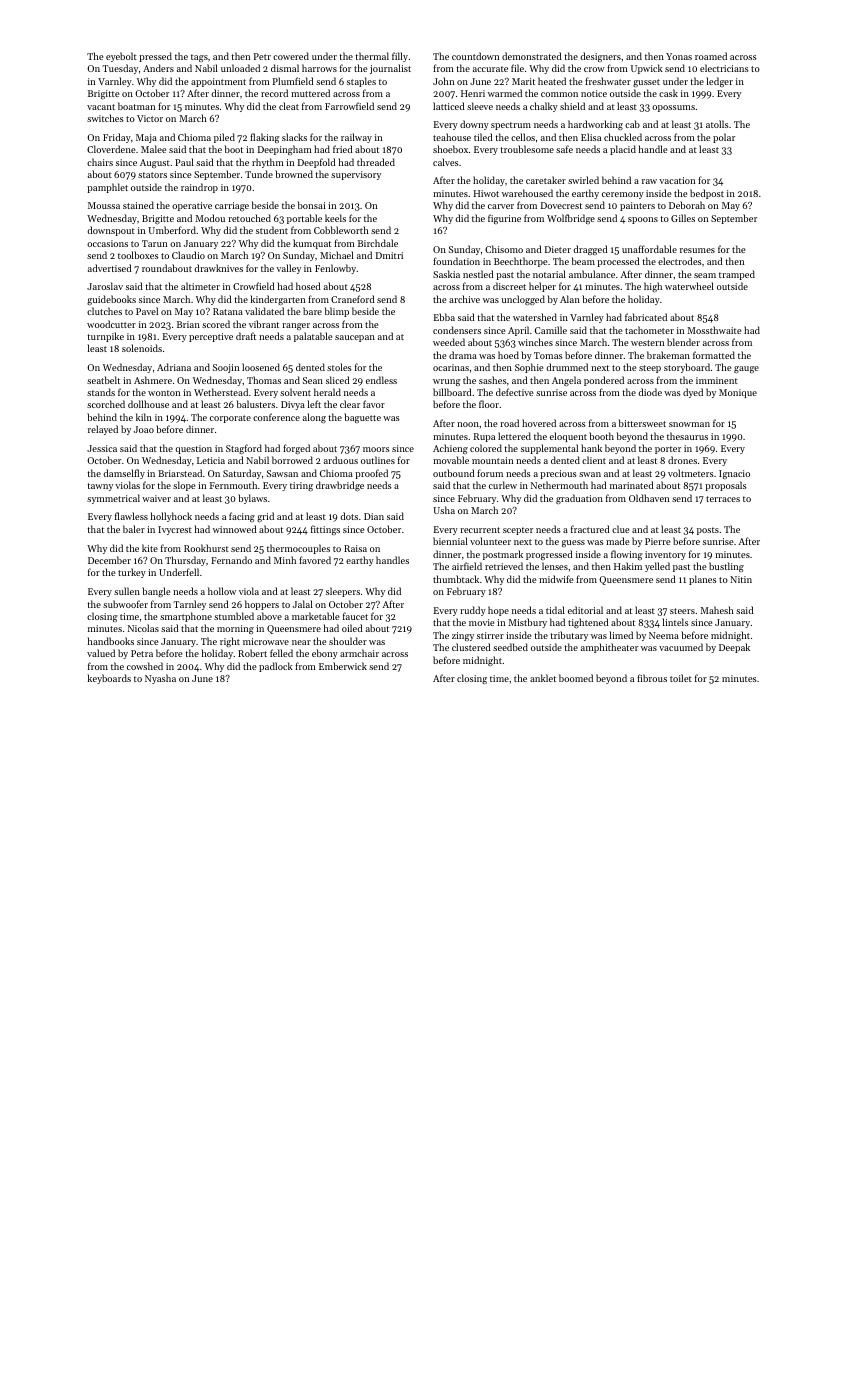  Describe the element at coordinates (291, 56) in the page. I see `cowered` at that location.
